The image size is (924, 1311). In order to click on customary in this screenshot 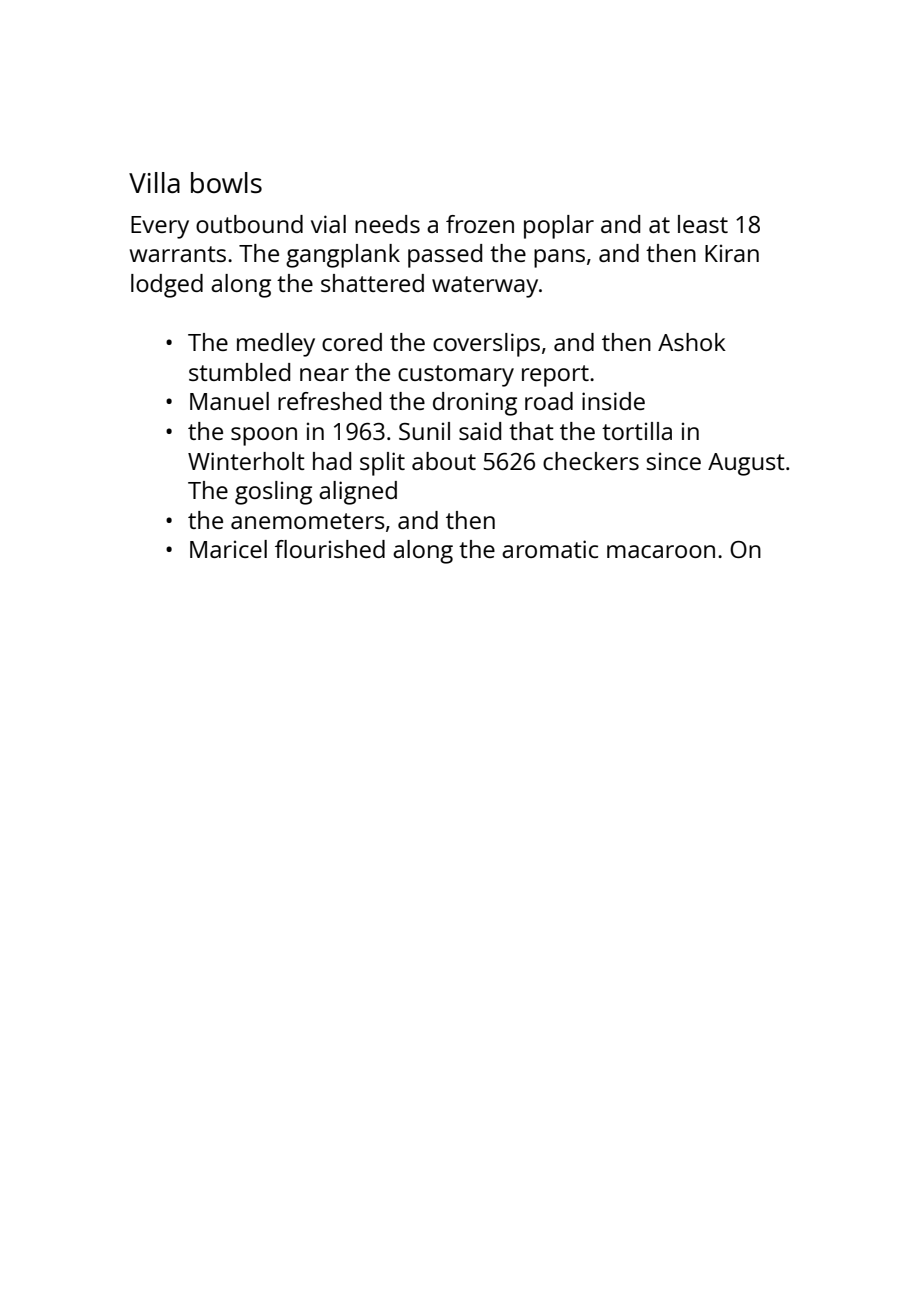, I will do `click(456, 376)`.
